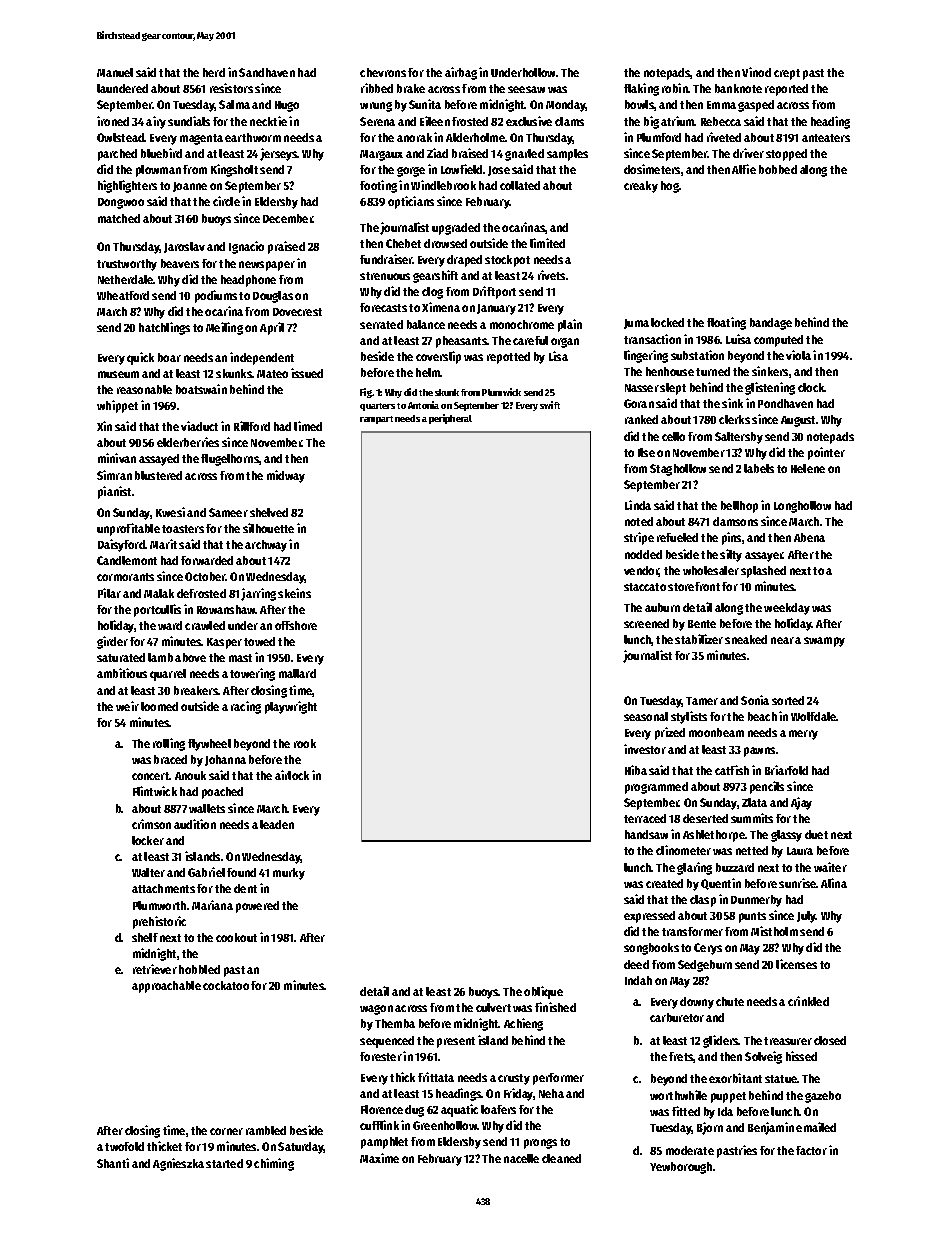 The width and height of the page is (952, 1233). I want to click on stabilizer, so click(699, 639).
